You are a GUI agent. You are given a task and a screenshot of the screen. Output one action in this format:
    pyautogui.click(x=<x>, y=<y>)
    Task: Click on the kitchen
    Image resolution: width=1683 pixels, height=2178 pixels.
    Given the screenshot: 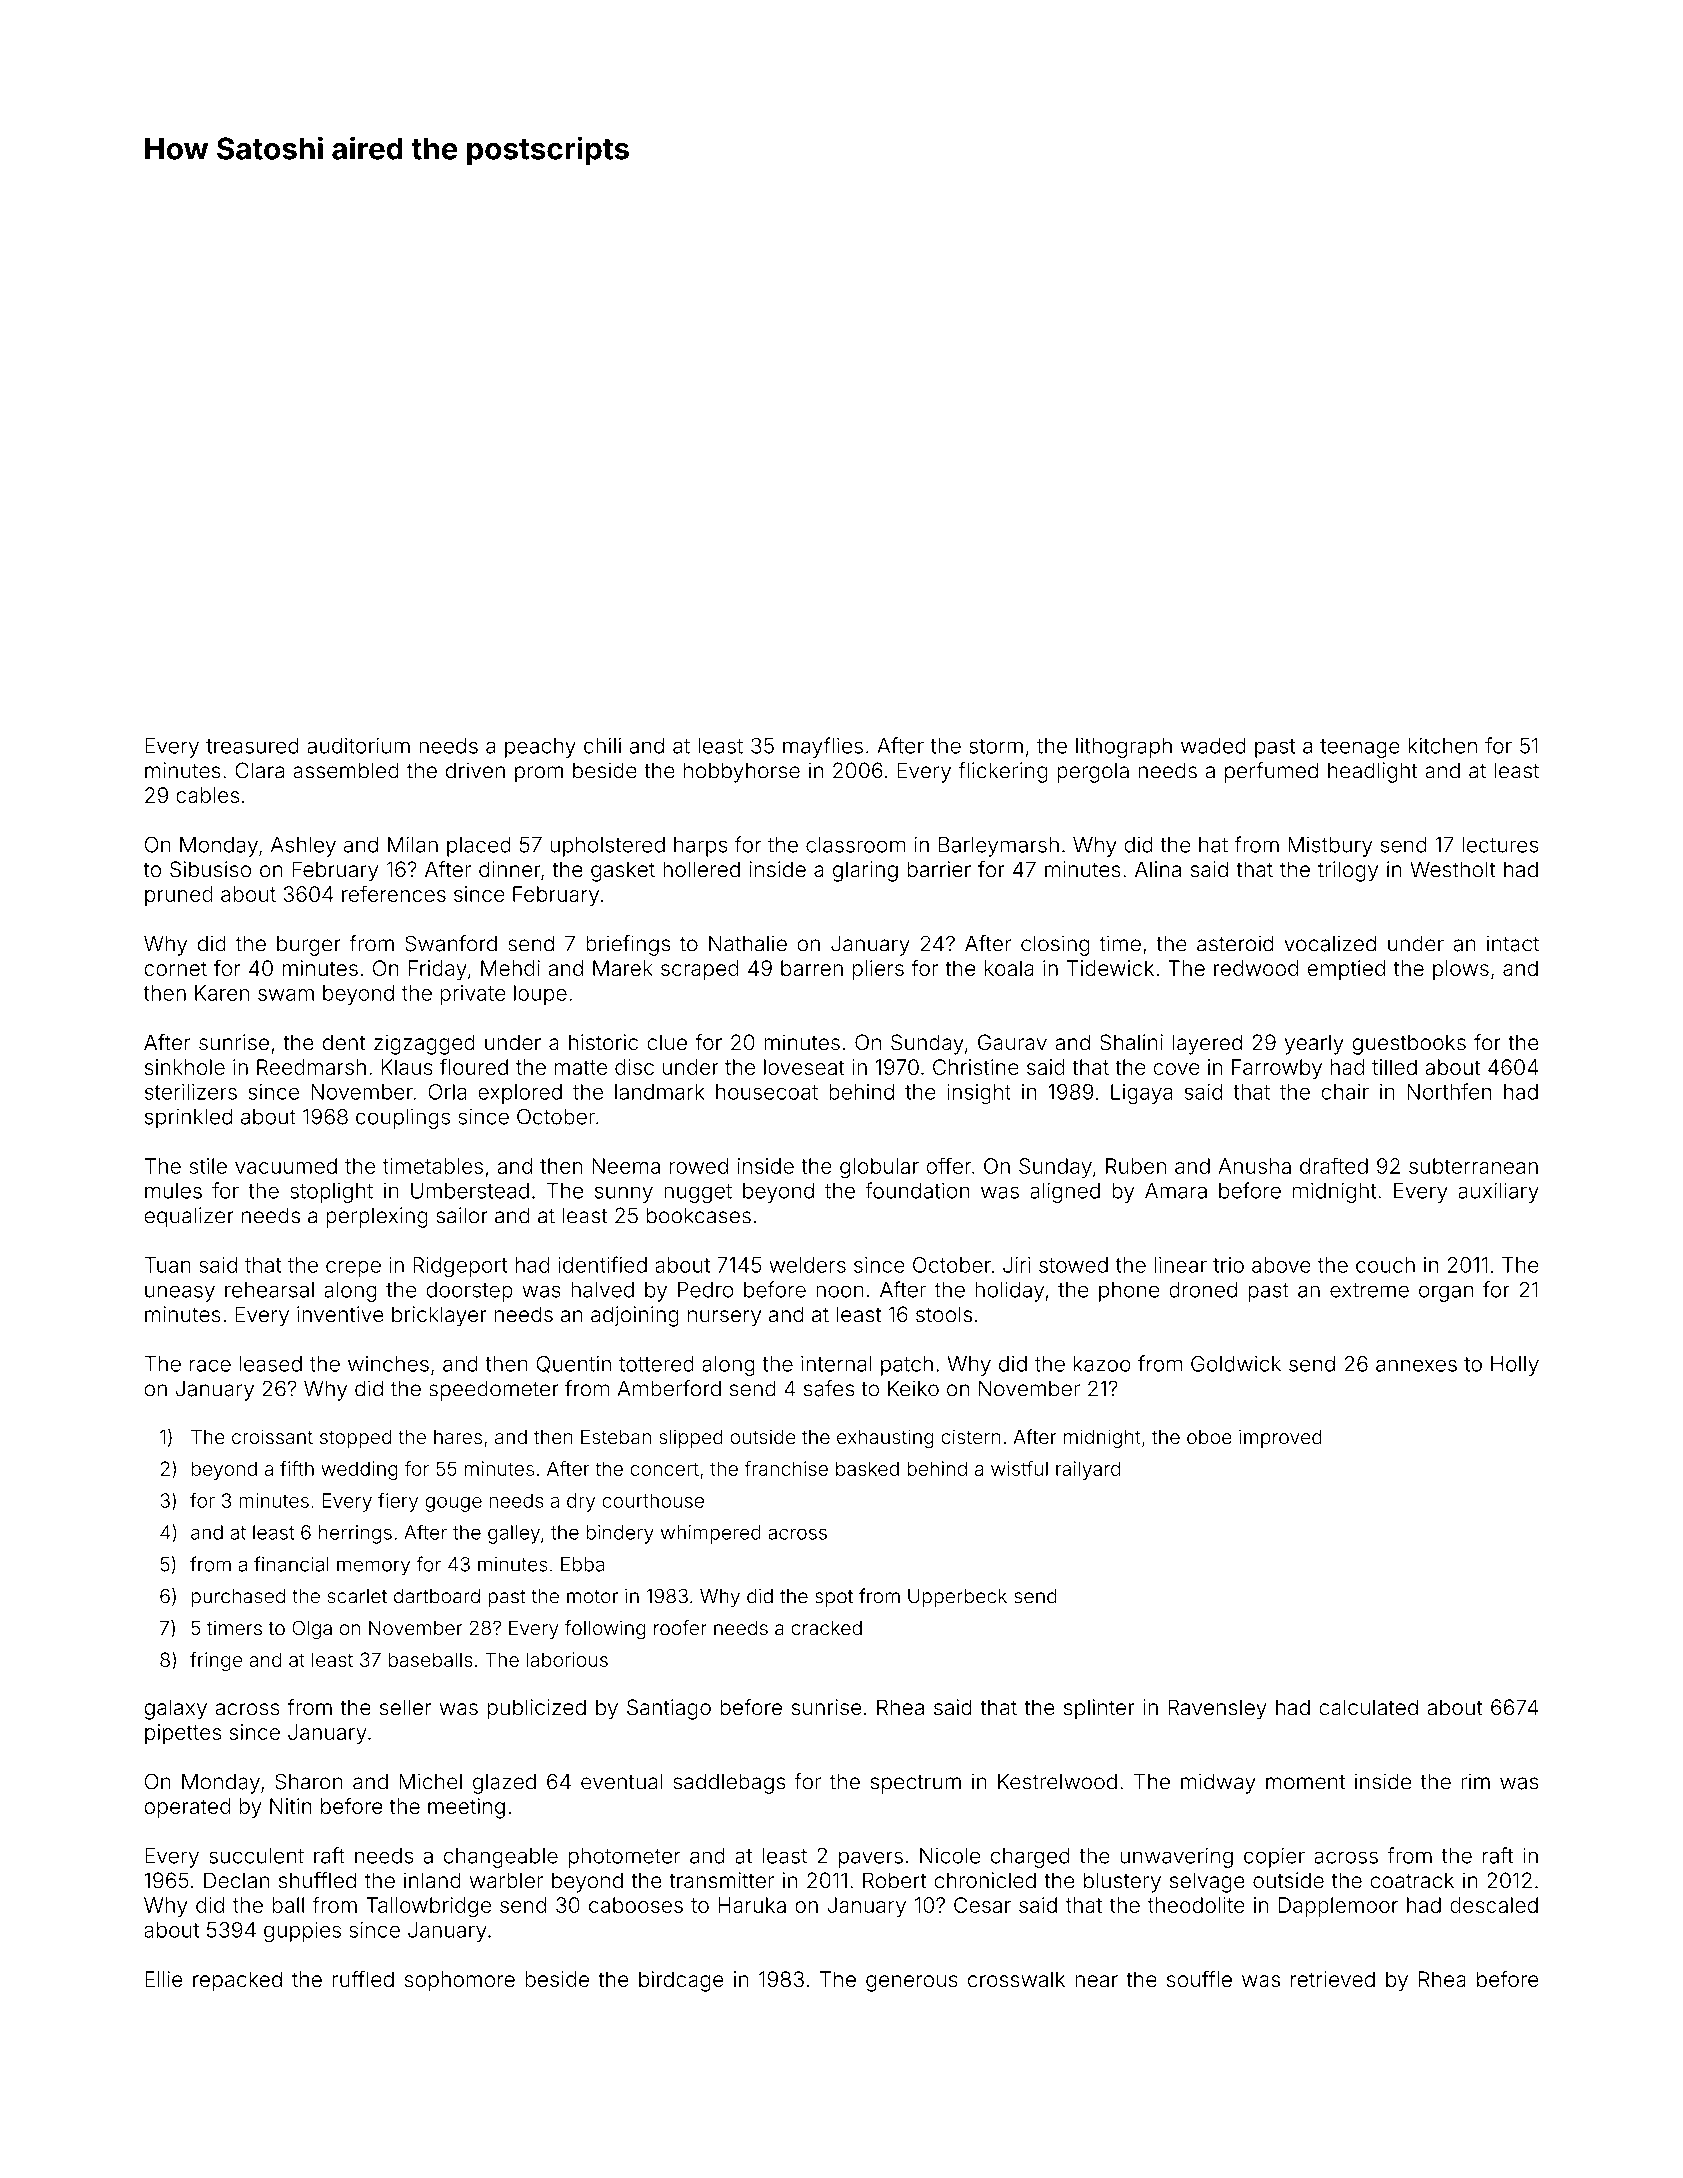 What is the action you would take?
    pyautogui.click(x=1443, y=746)
